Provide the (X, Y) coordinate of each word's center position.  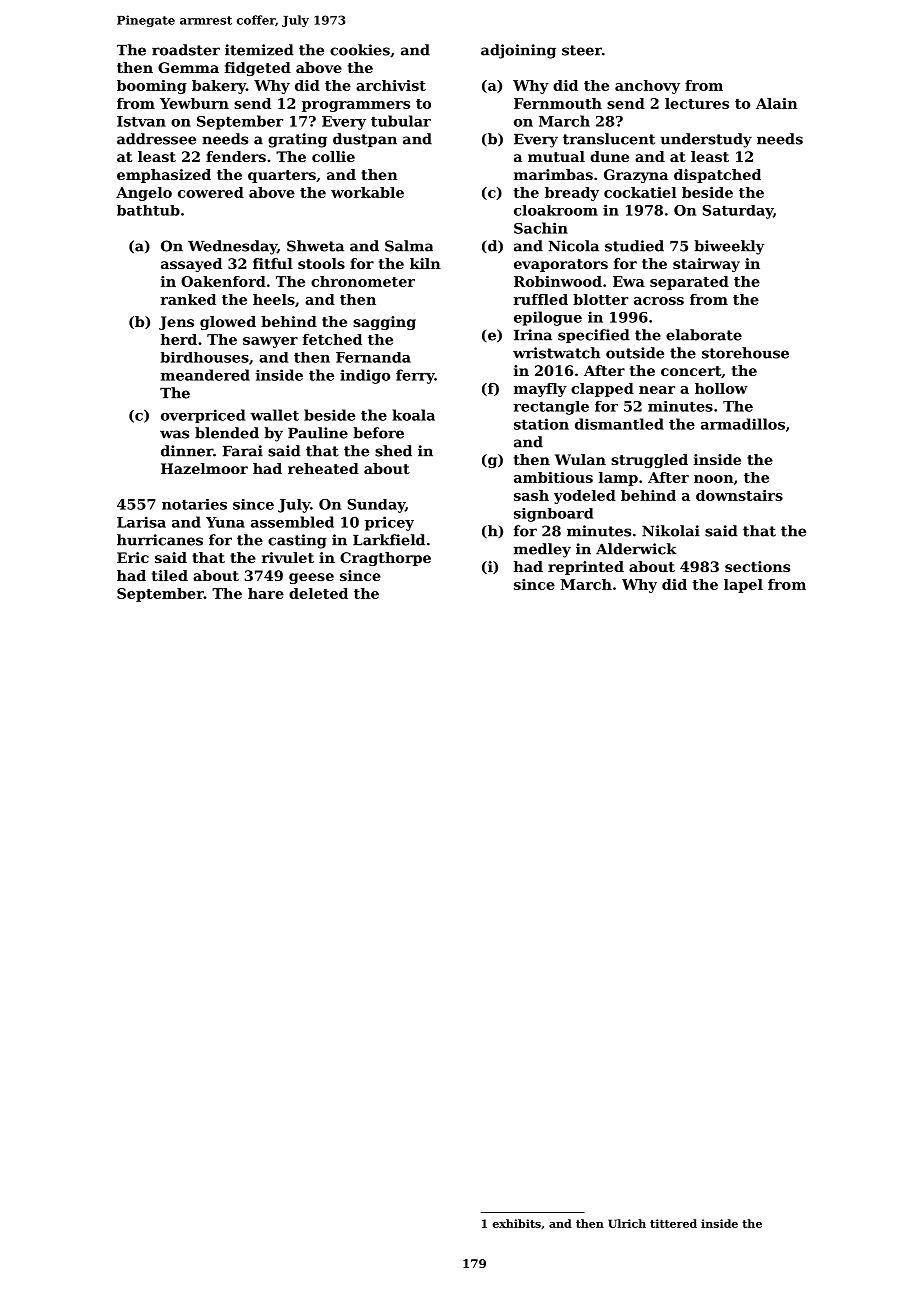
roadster (186, 50)
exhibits (517, 1223)
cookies (360, 50)
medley (542, 550)
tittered (673, 1223)
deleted (318, 593)
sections (757, 566)
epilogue (548, 318)
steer (582, 50)
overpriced (203, 416)
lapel (743, 586)
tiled (170, 575)
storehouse (745, 353)
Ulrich (627, 1223)
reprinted (586, 568)
